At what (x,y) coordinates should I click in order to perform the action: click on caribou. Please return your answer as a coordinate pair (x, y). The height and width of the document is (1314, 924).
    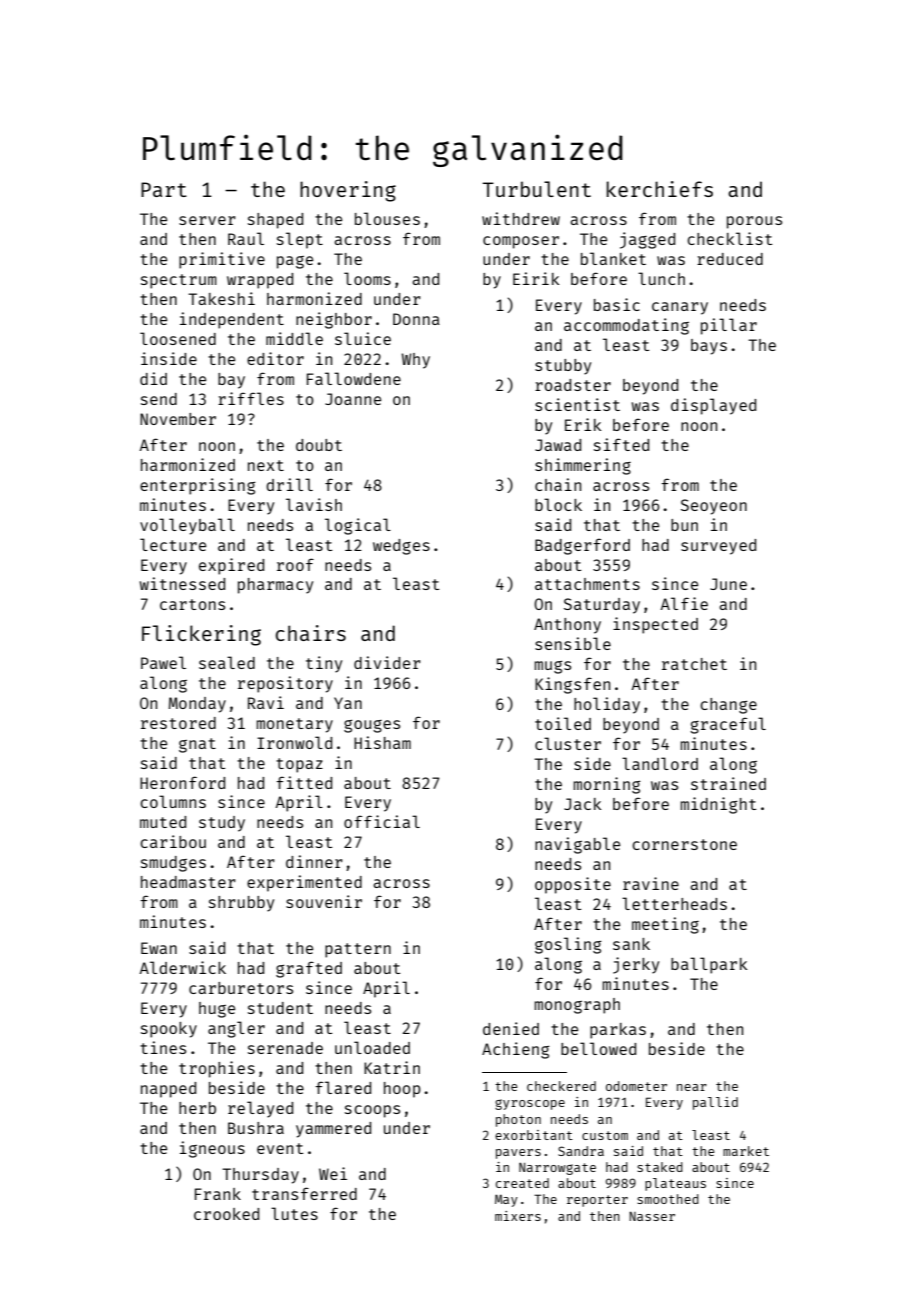
    Looking at the image, I should click on (173, 841).
